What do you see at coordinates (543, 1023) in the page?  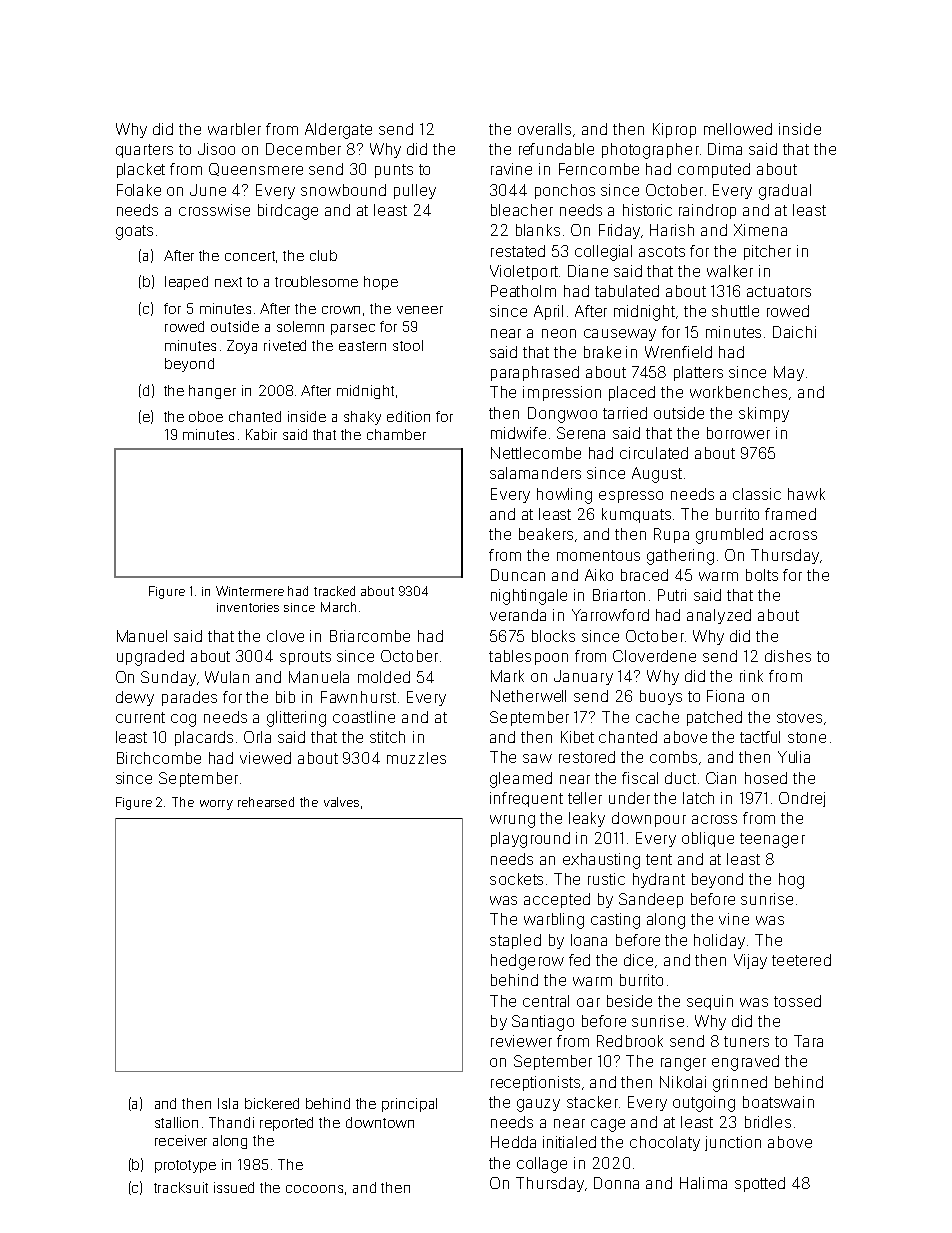 I see `Santiago` at bounding box center [543, 1023].
